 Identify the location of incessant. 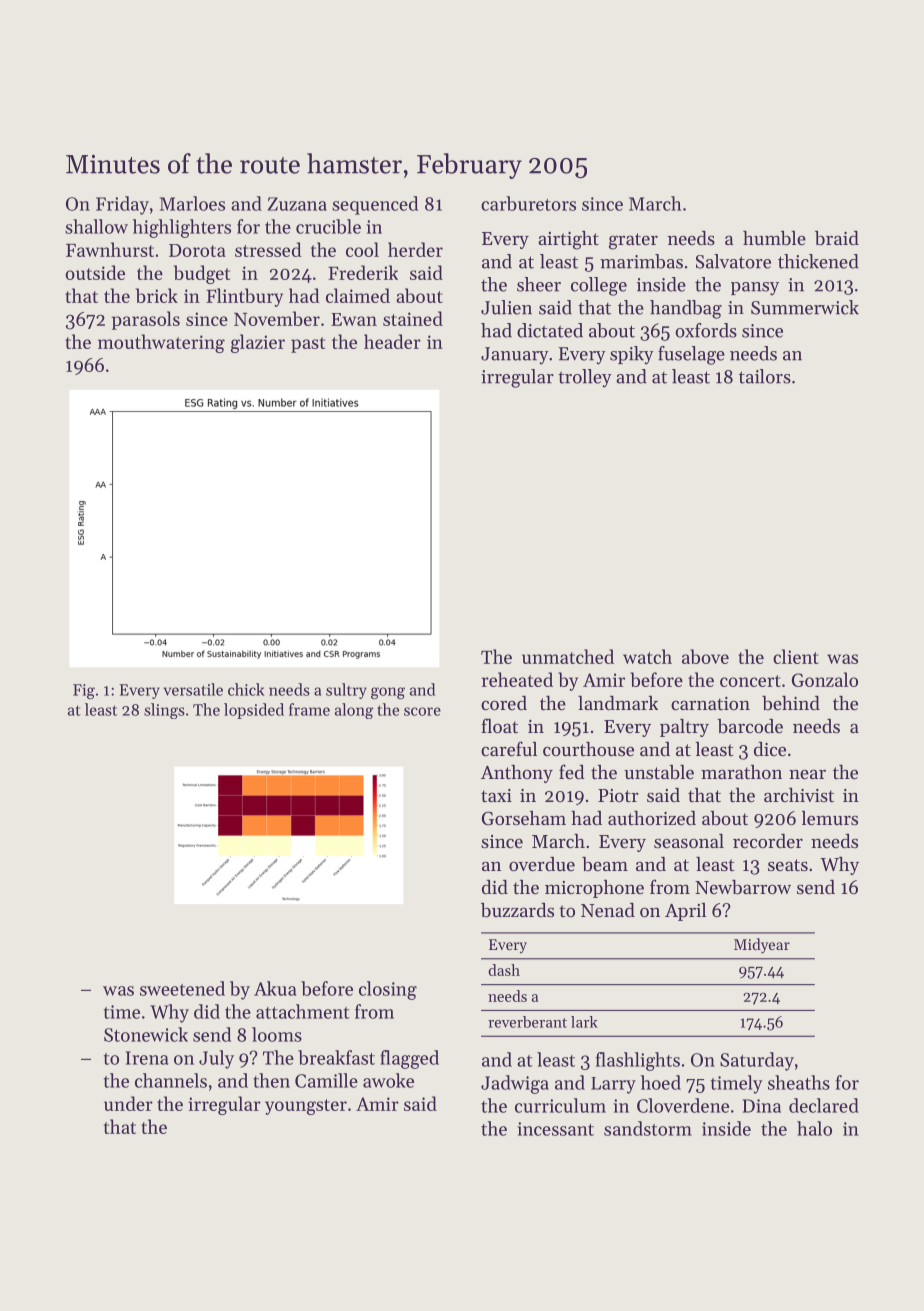
(555, 1129).
